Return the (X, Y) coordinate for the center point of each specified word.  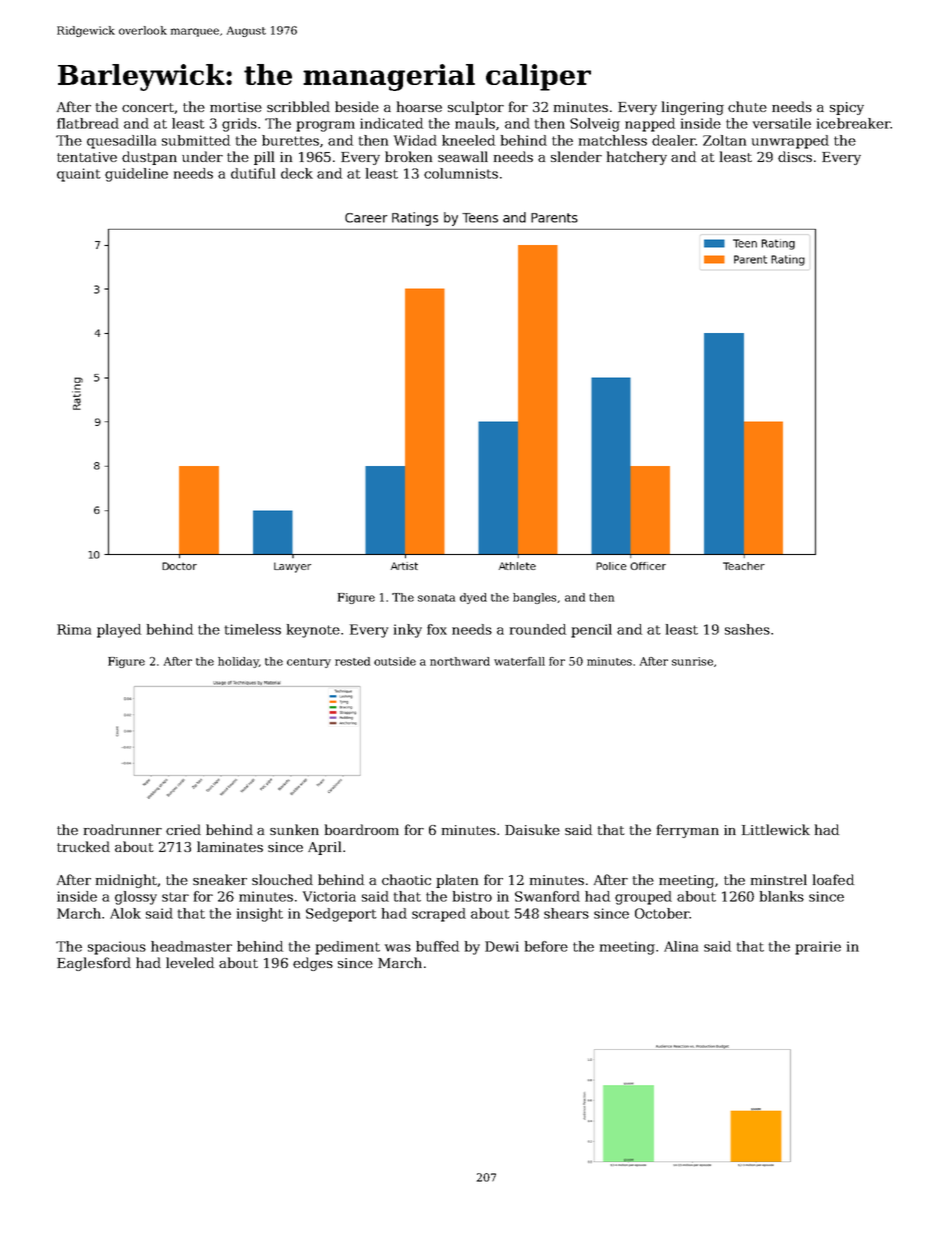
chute (747, 106)
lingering (693, 108)
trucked (83, 846)
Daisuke (532, 829)
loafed (833, 879)
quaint (79, 175)
